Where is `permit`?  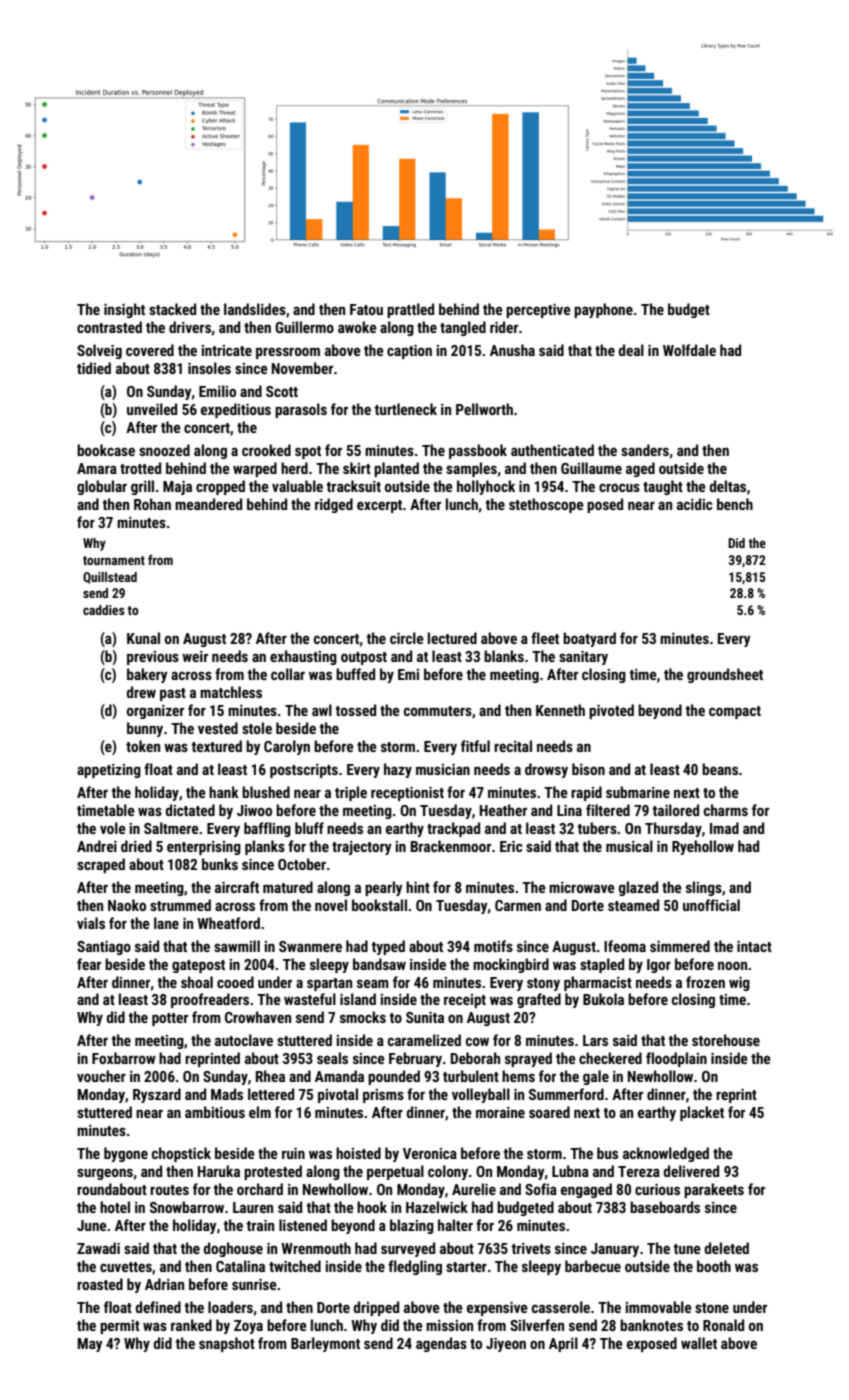 permit is located at coordinates (120, 1327).
